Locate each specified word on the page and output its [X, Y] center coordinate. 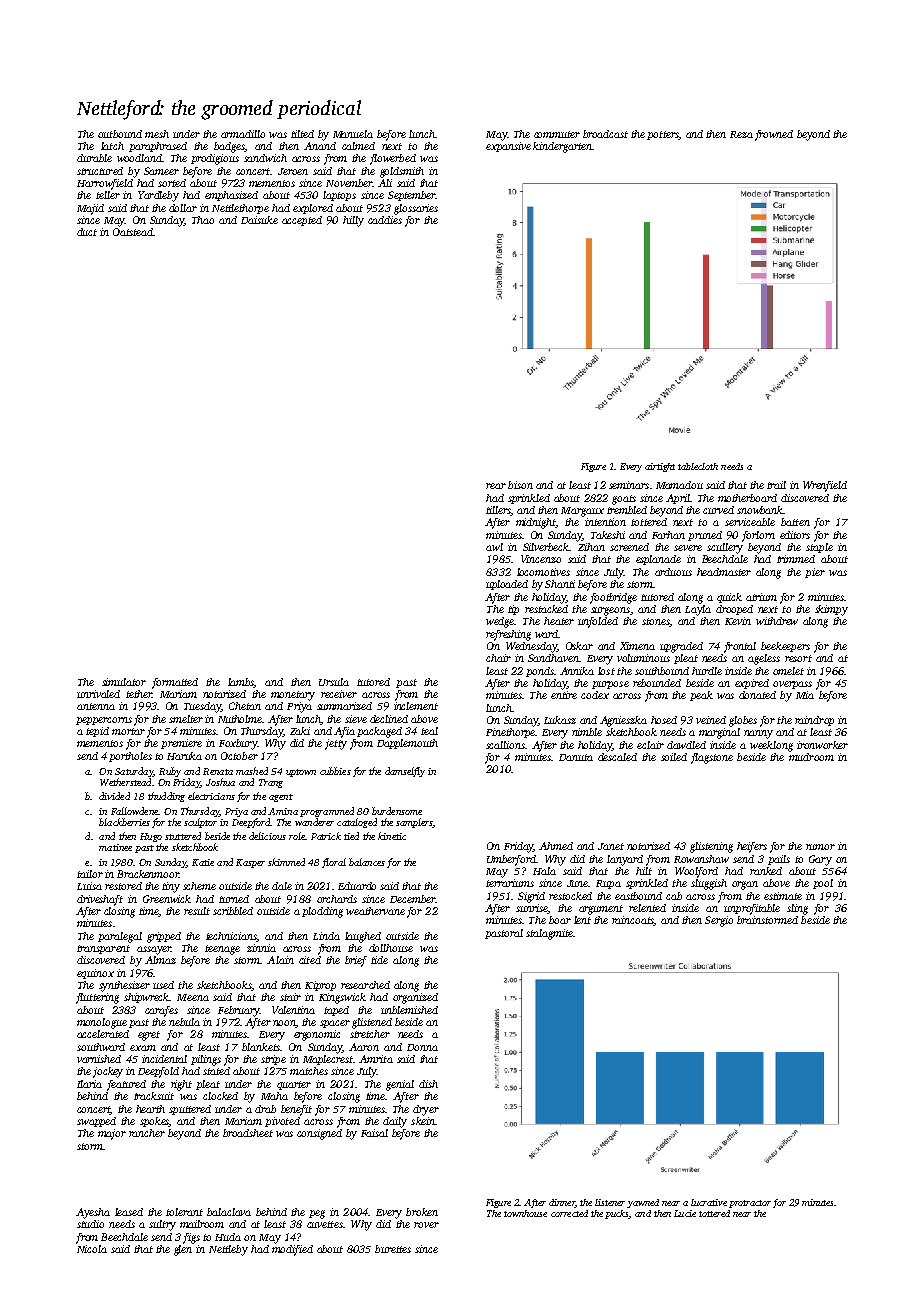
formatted [175, 683]
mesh [157, 134]
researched [365, 985]
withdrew [777, 621]
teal [429, 731]
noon [284, 1024]
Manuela [353, 134]
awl [494, 547]
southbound [662, 671]
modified [292, 1250]
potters [663, 135]
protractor [750, 1204]
